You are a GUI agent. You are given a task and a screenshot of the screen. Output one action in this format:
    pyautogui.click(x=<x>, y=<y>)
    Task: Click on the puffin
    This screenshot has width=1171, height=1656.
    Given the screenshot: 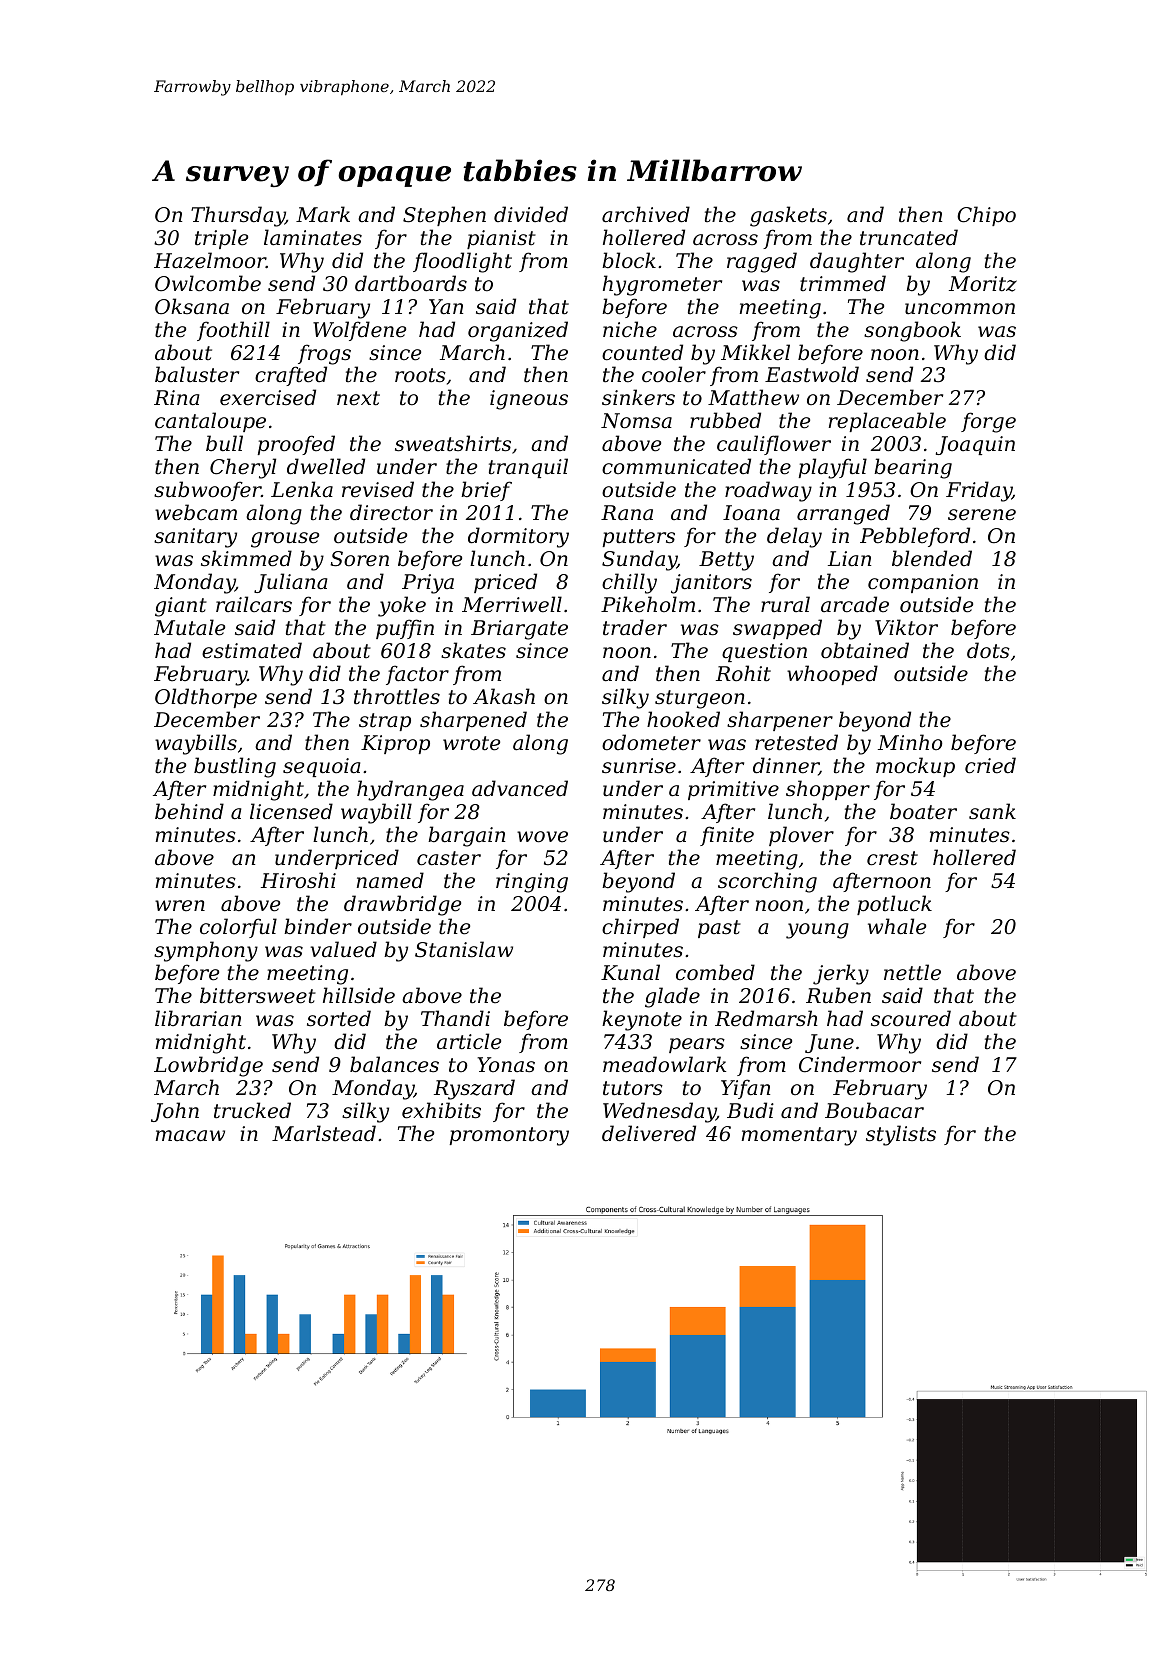 What is the action you would take?
    pyautogui.click(x=405, y=629)
